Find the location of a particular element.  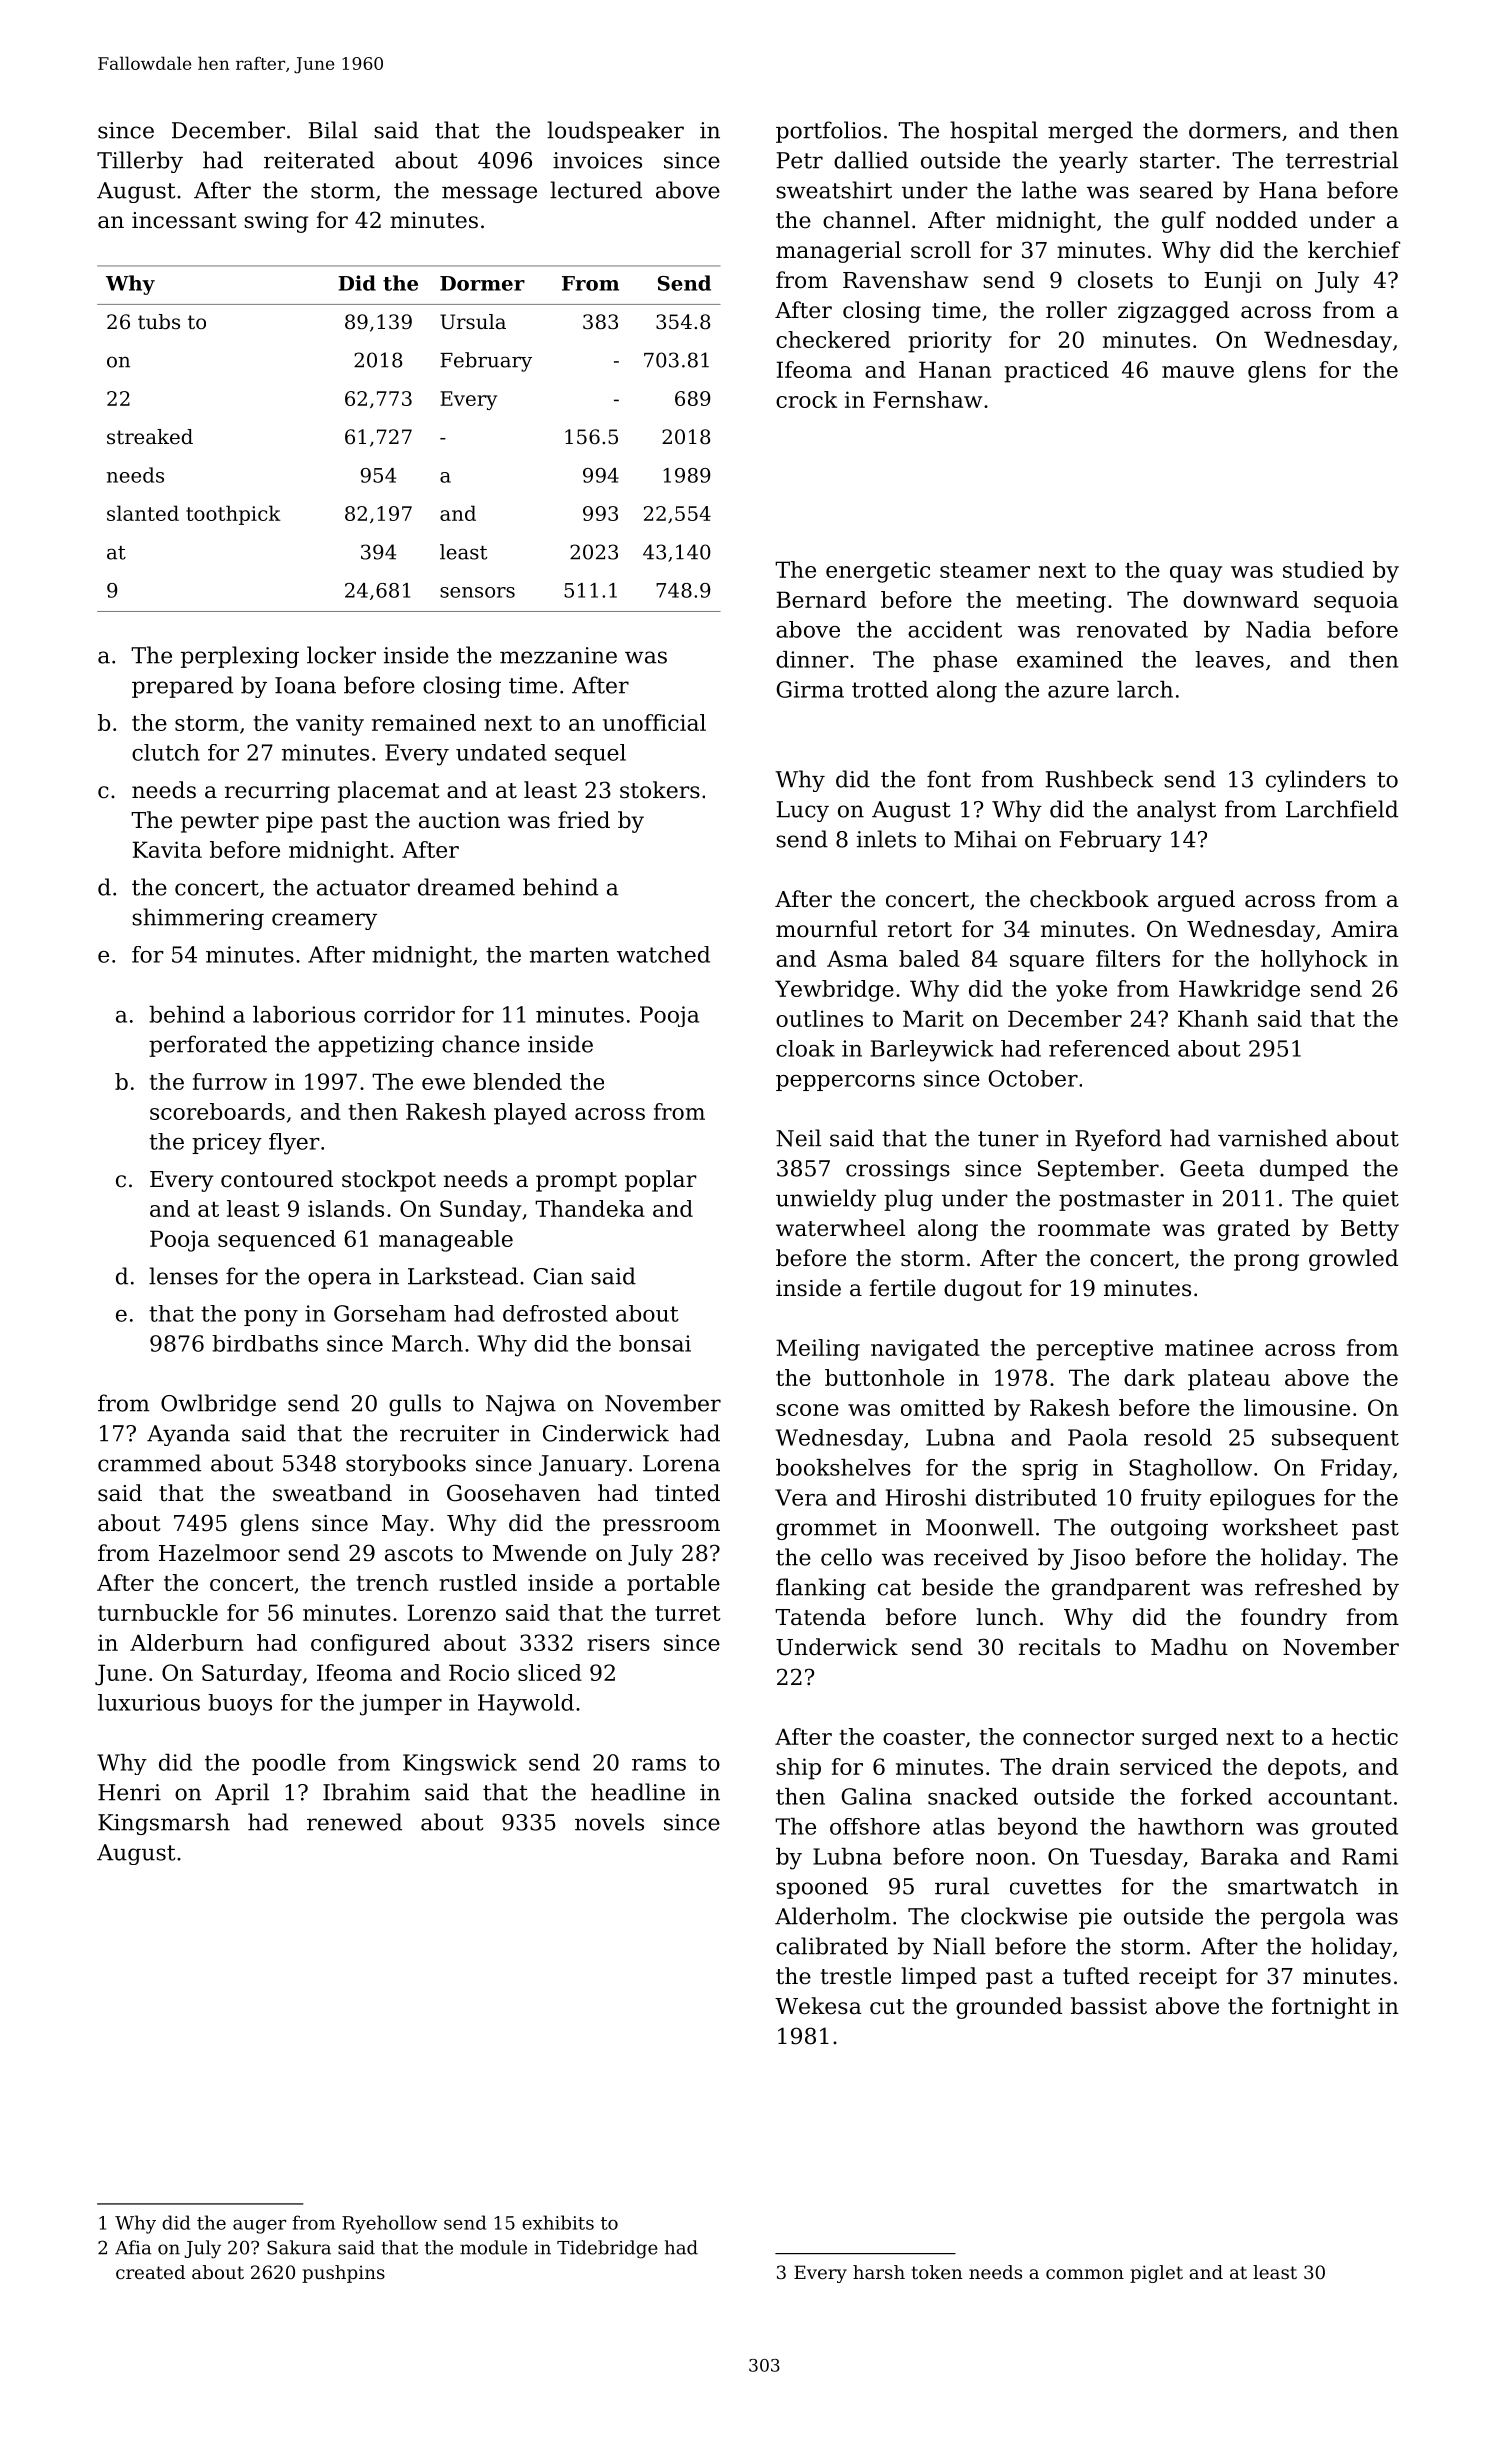

sequenced is located at coordinates (277, 1241).
